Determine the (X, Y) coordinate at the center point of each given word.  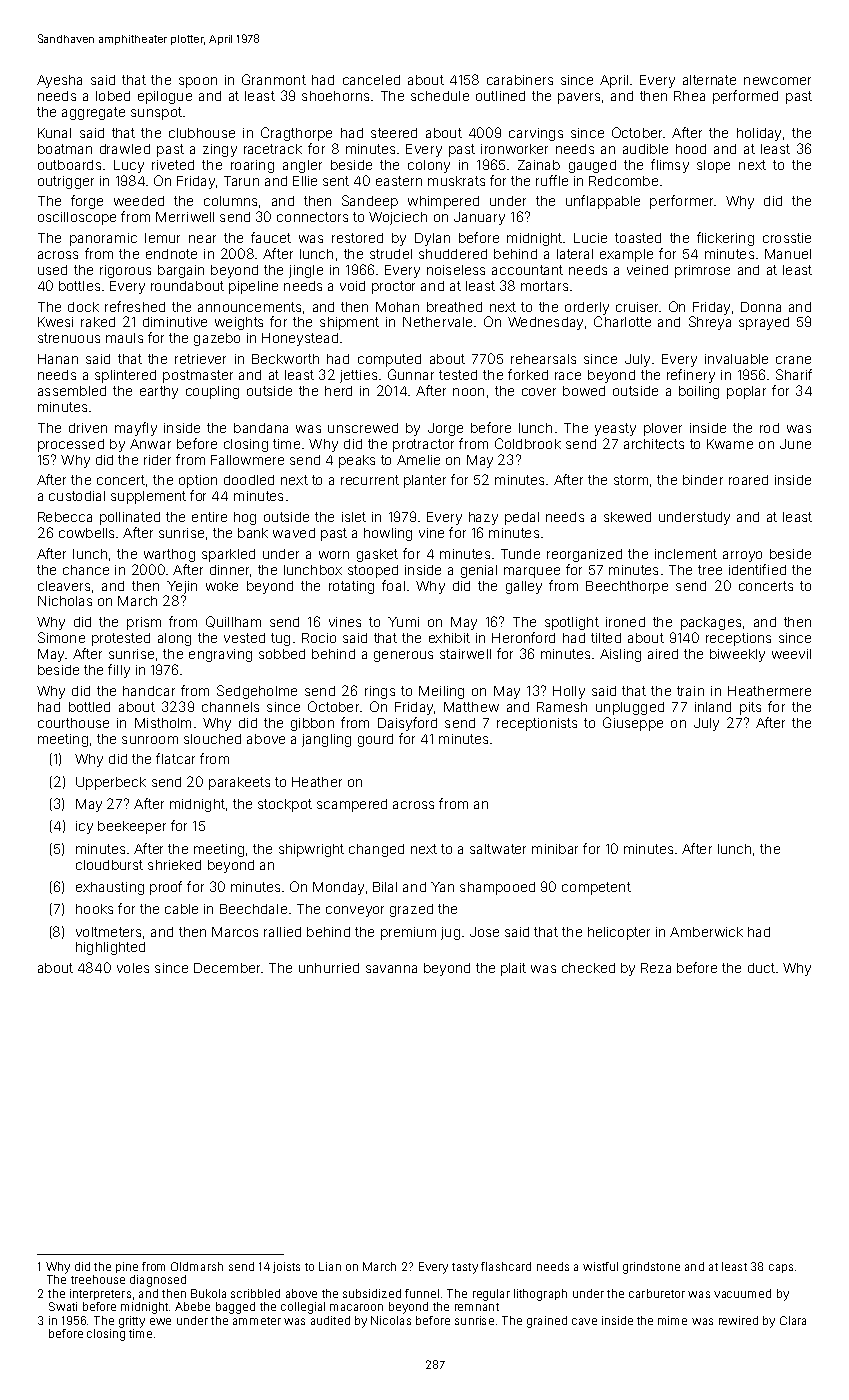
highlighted (110, 948)
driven (88, 428)
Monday (338, 888)
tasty (465, 1268)
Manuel (788, 254)
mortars (544, 286)
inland (713, 707)
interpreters (100, 1294)
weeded (139, 201)
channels (230, 707)
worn (334, 555)
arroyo (742, 556)
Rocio (319, 638)
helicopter (619, 933)
